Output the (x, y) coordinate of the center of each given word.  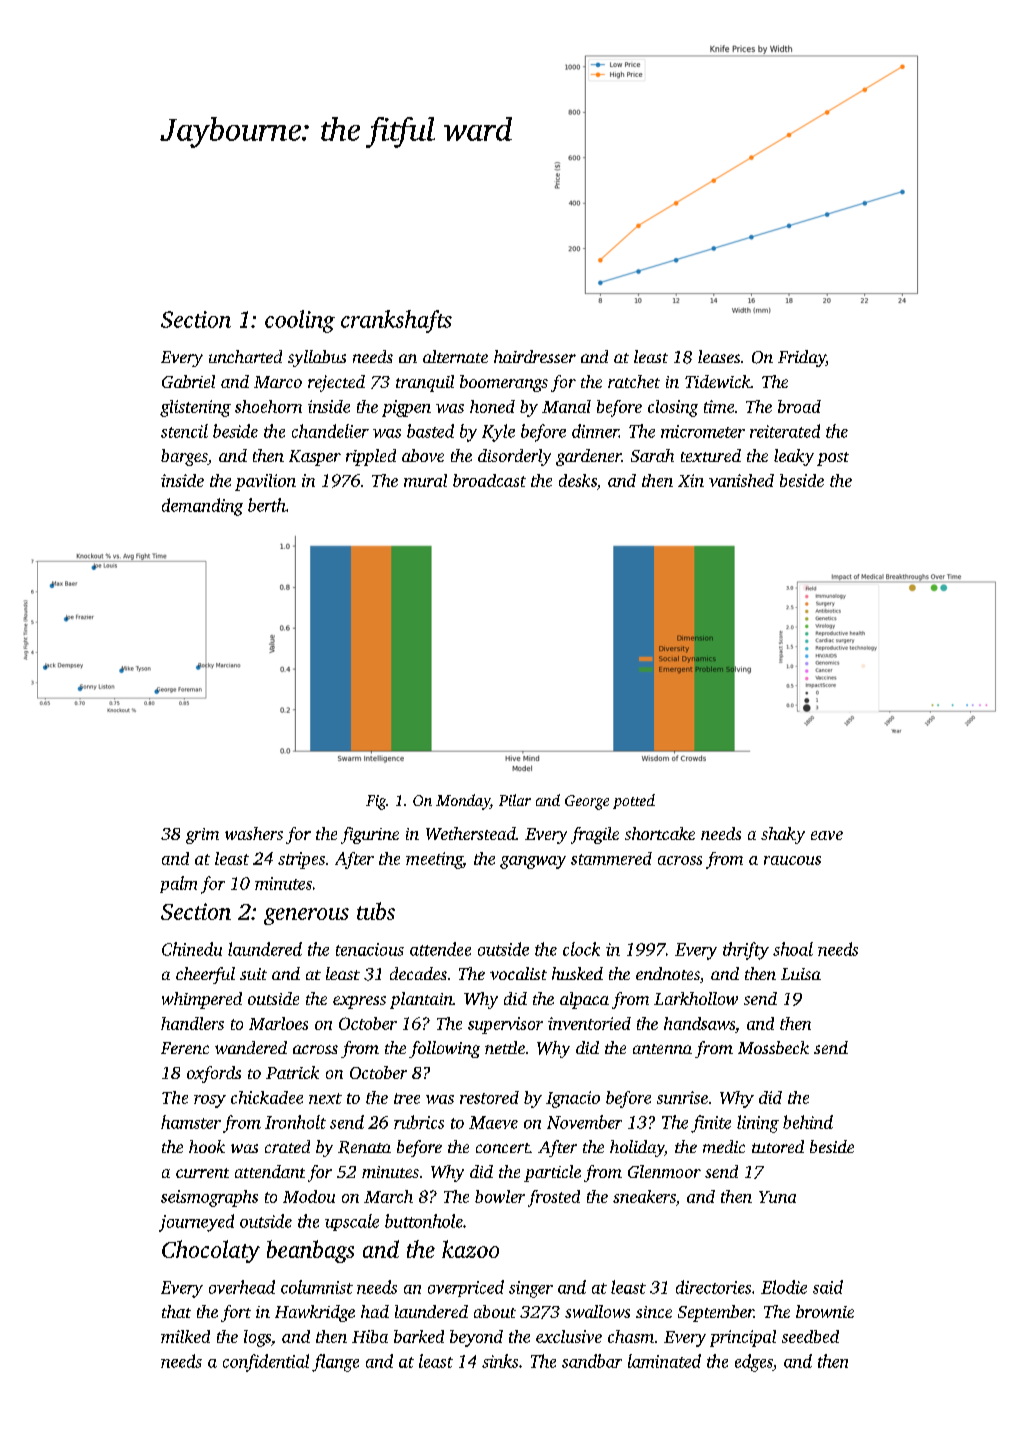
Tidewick (718, 381)
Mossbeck (773, 1047)
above (423, 455)
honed (492, 406)
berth (267, 505)
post (833, 459)
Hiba (370, 1336)
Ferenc (185, 1048)
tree (407, 1098)
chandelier (330, 431)
